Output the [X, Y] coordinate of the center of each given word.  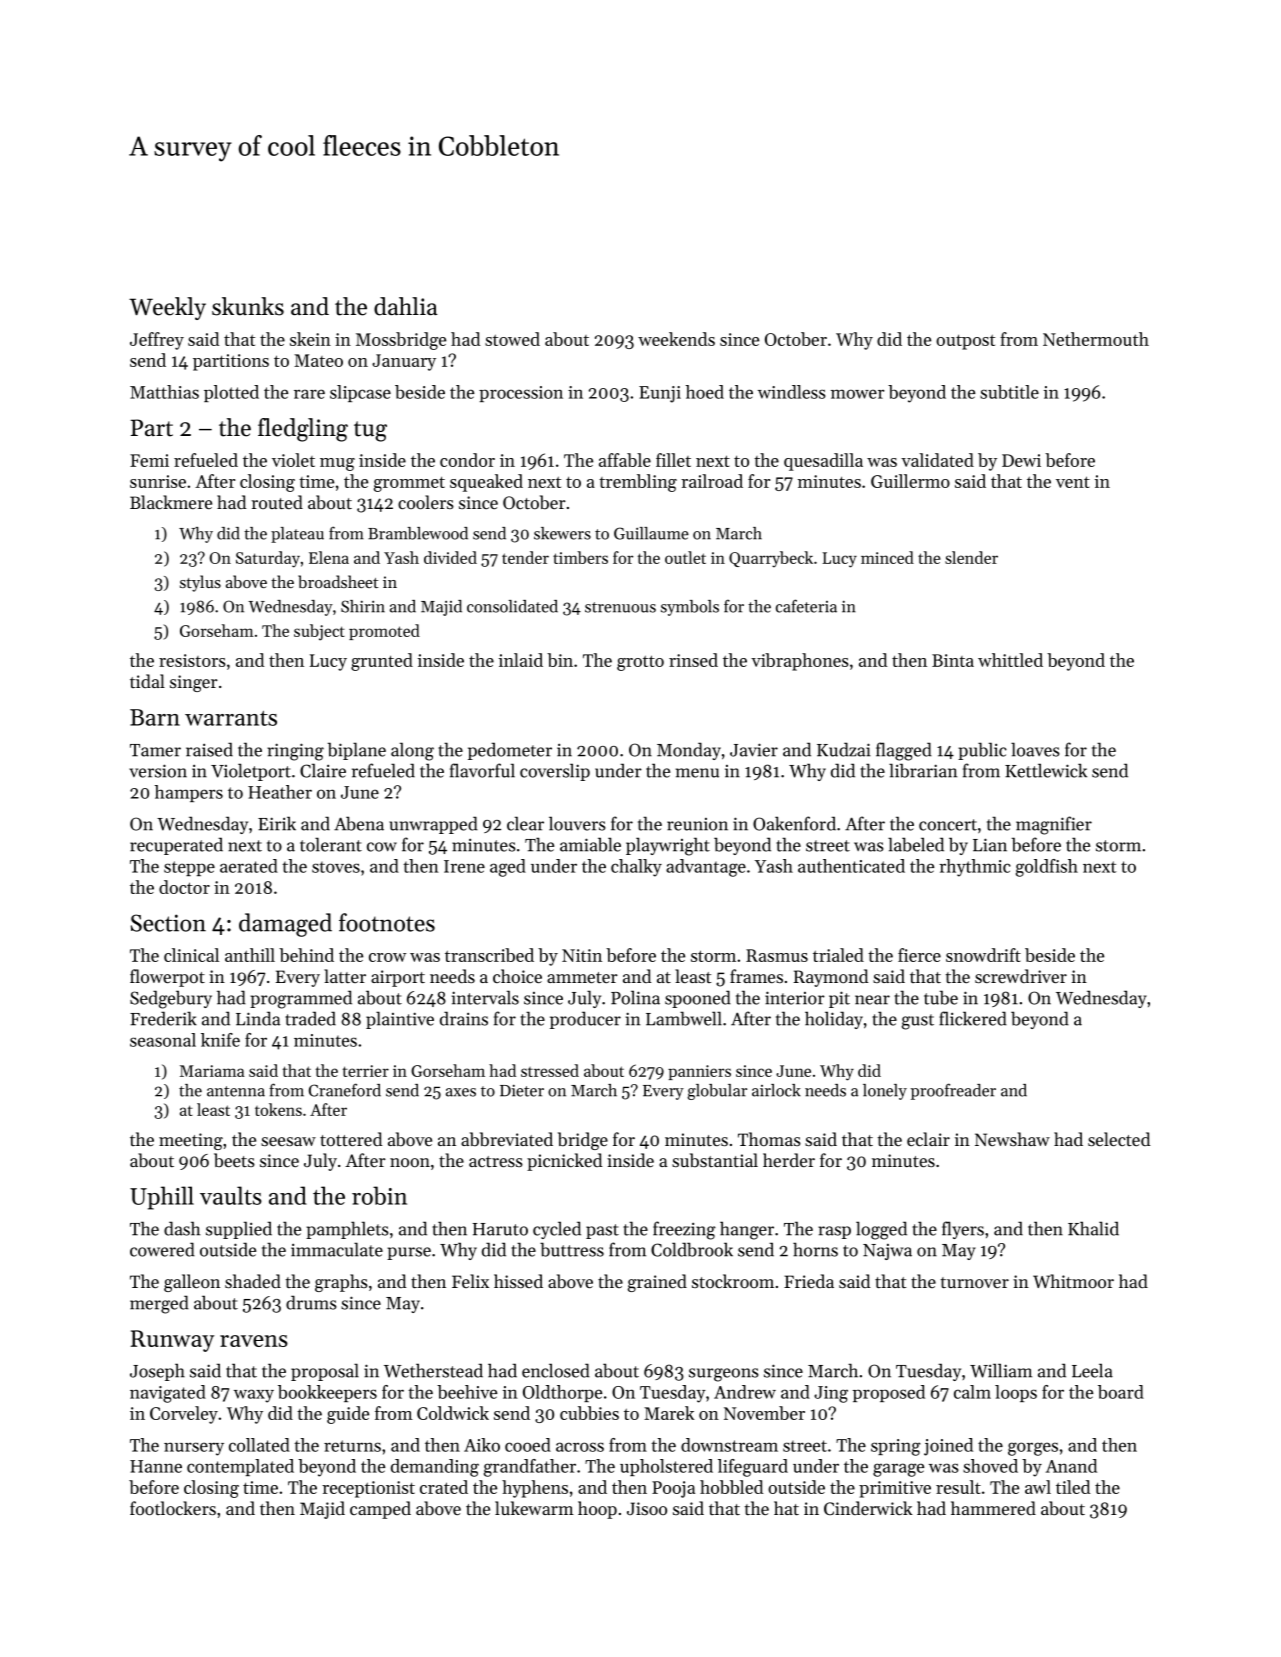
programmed [301, 999]
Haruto [500, 1229]
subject [319, 632]
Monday [689, 751]
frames [756, 976]
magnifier [1054, 825]
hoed [705, 392]
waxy [254, 1396]
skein [310, 339]
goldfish [1047, 868]
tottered [351, 1139]
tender [525, 557]
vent [1073, 482]
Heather [280, 792]
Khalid [1093, 1228]
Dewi [1021, 460]
